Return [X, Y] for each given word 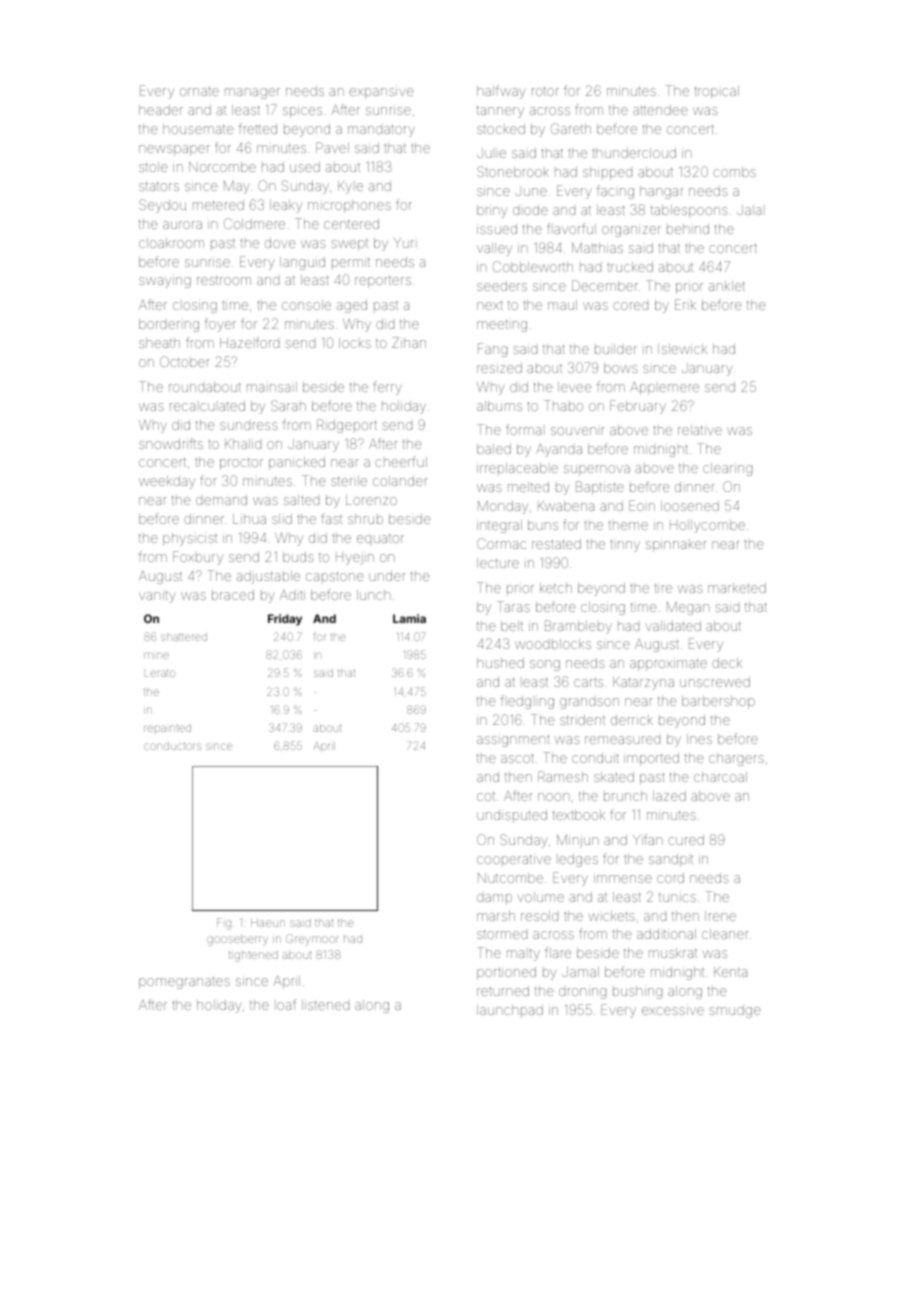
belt [512, 626]
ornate [199, 91]
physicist [190, 539]
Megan [688, 608]
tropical [716, 92]
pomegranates [184, 983]
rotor [545, 91]
